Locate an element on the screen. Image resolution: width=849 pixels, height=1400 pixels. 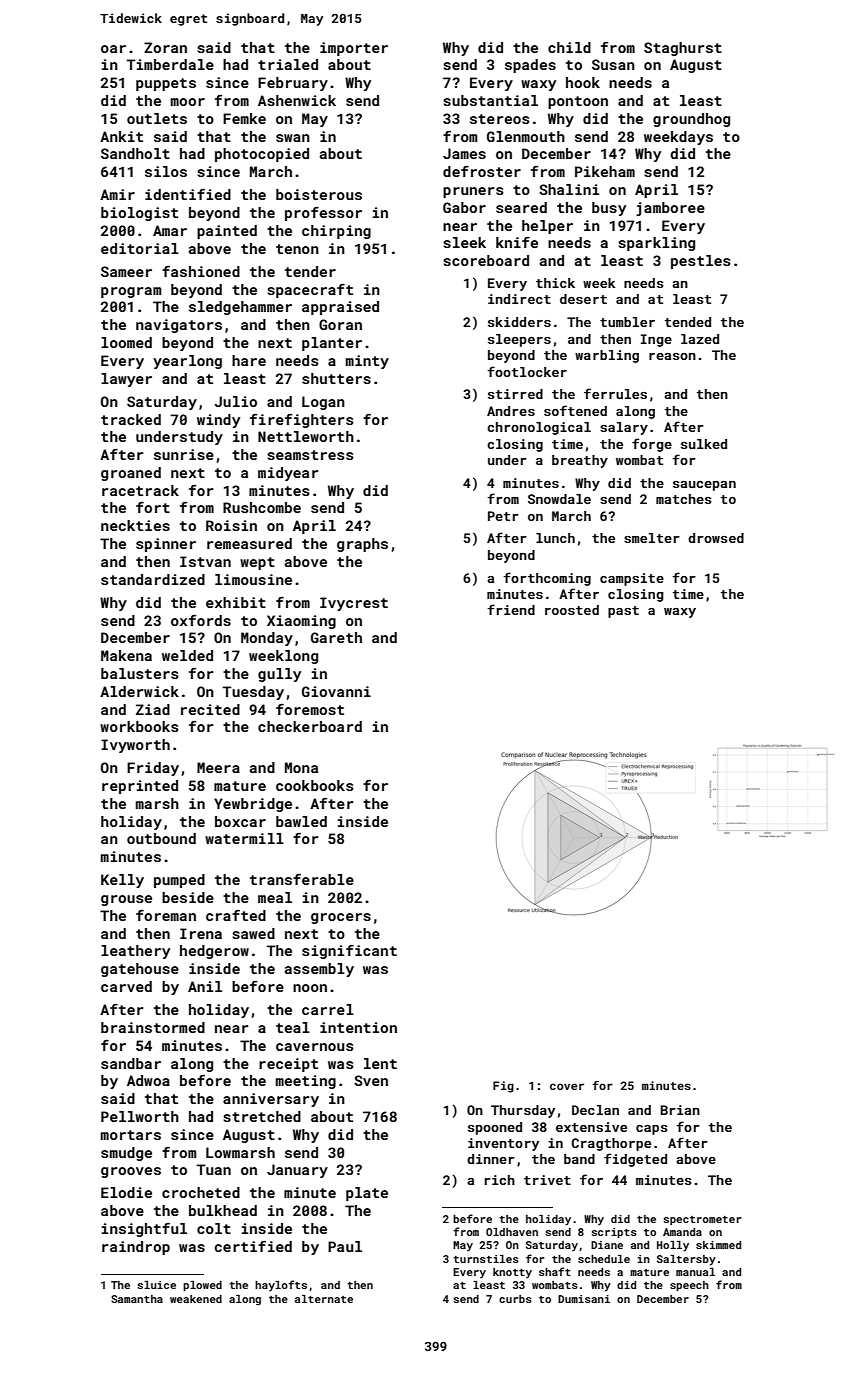
insightful is located at coordinates (144, 1230).
